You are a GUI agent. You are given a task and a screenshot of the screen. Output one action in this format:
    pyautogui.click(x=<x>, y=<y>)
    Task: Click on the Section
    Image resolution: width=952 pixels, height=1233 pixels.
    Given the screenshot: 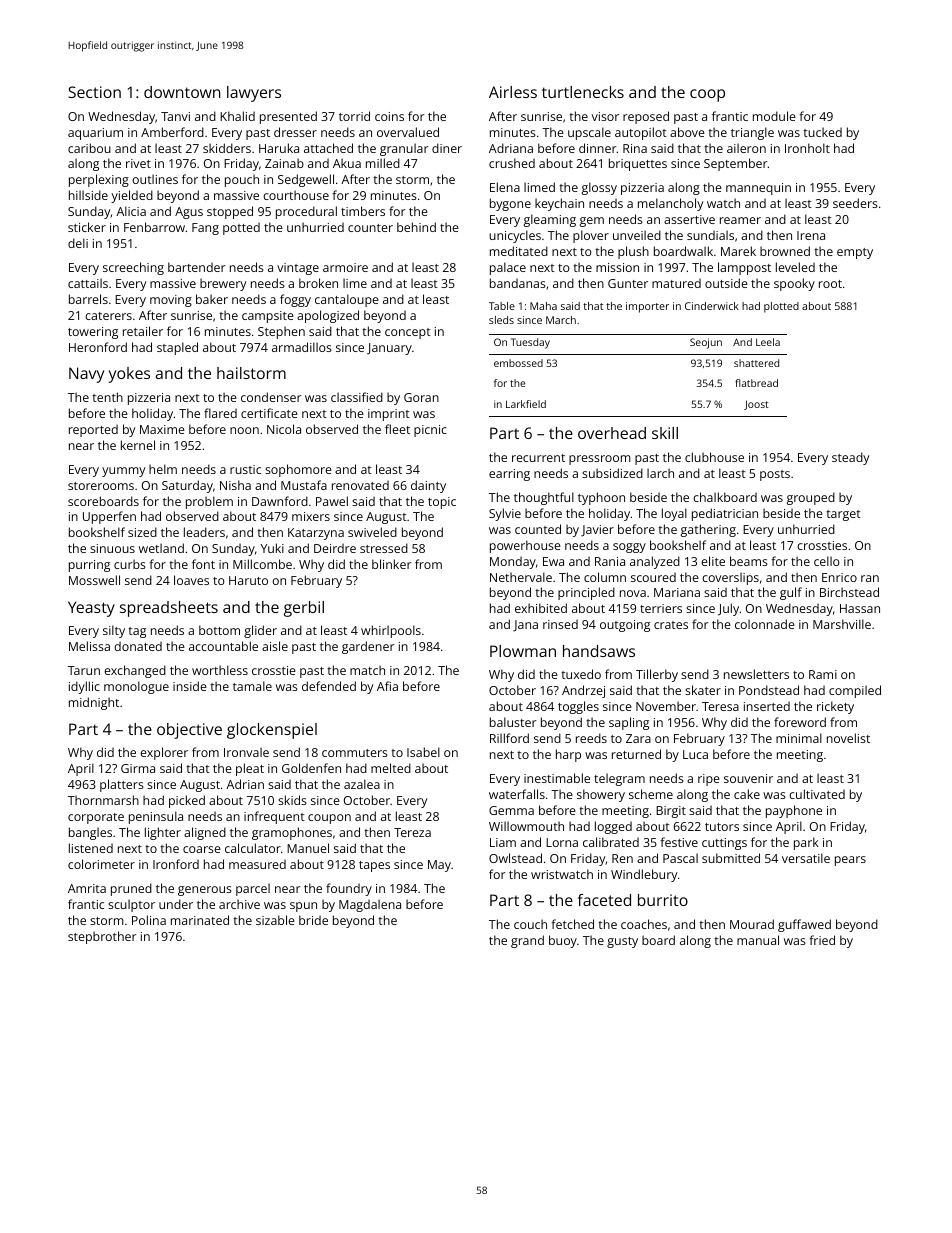 What is the action you would take?
    pyautogui.click(x=94, y=92)
